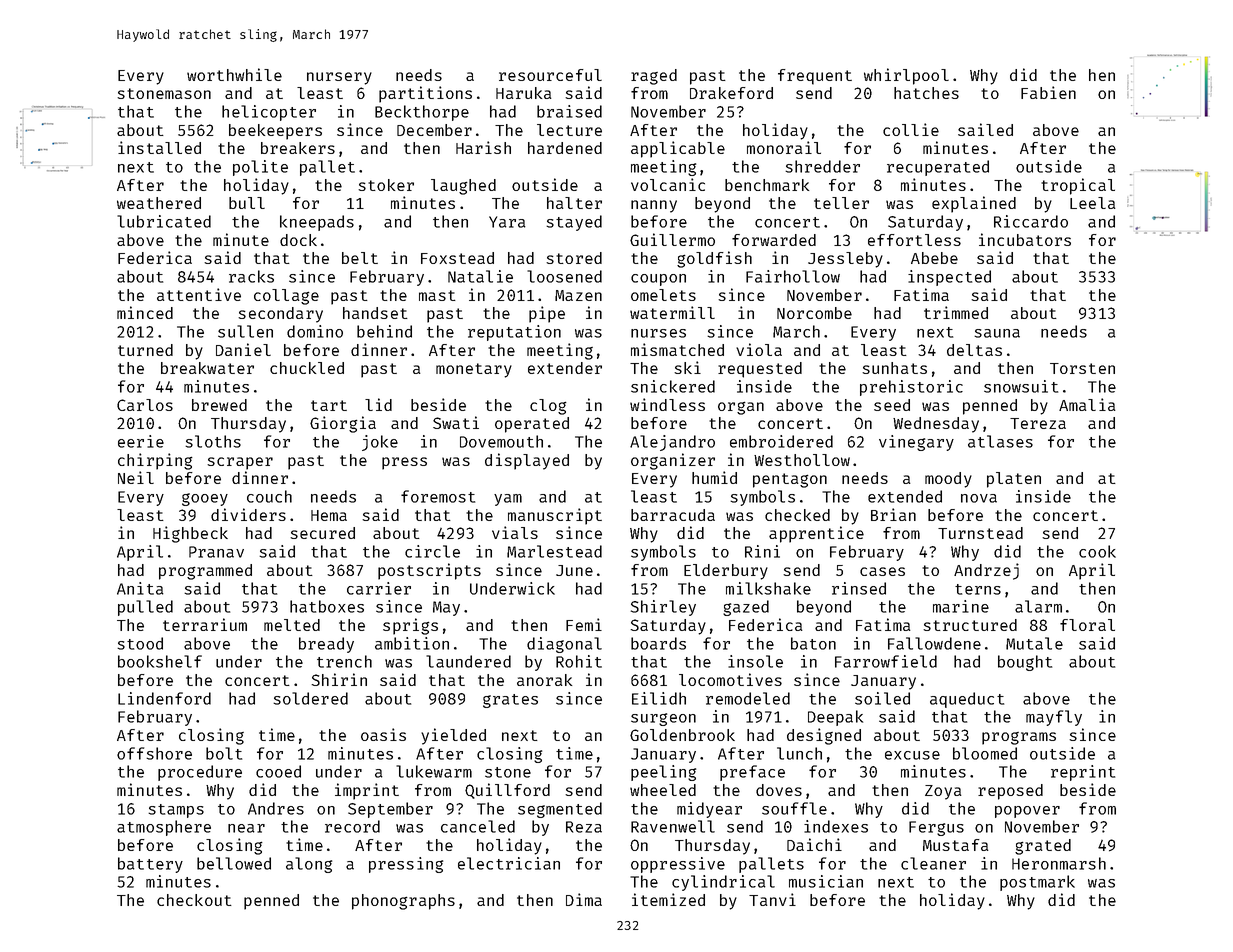  Describe the element at coordinates (260, 168) in the screenshot. I see `polite` at that location.
